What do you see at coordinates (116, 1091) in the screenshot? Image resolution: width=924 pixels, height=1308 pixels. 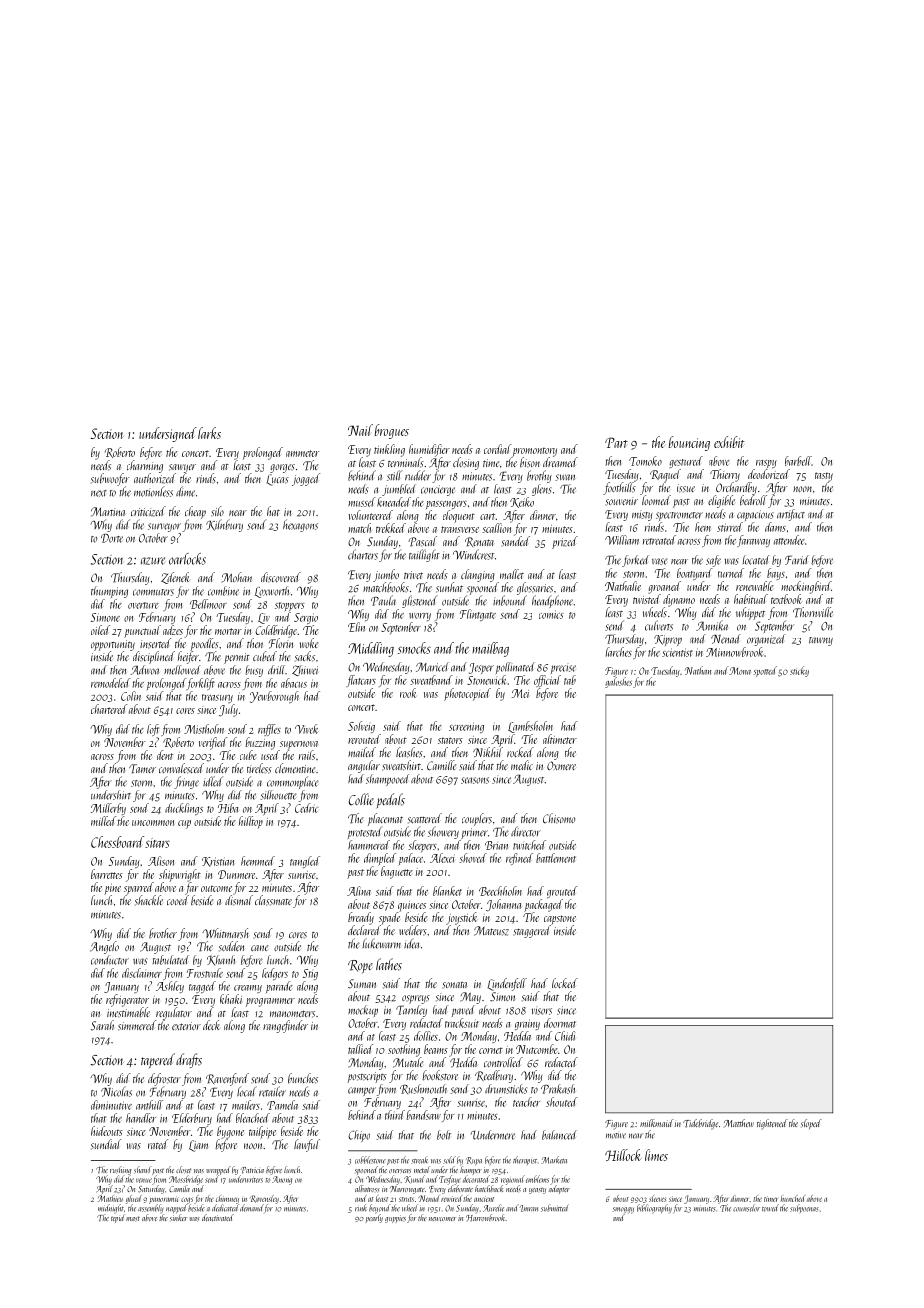 I see `Nicolas` at bounding box center [116, 1091].
